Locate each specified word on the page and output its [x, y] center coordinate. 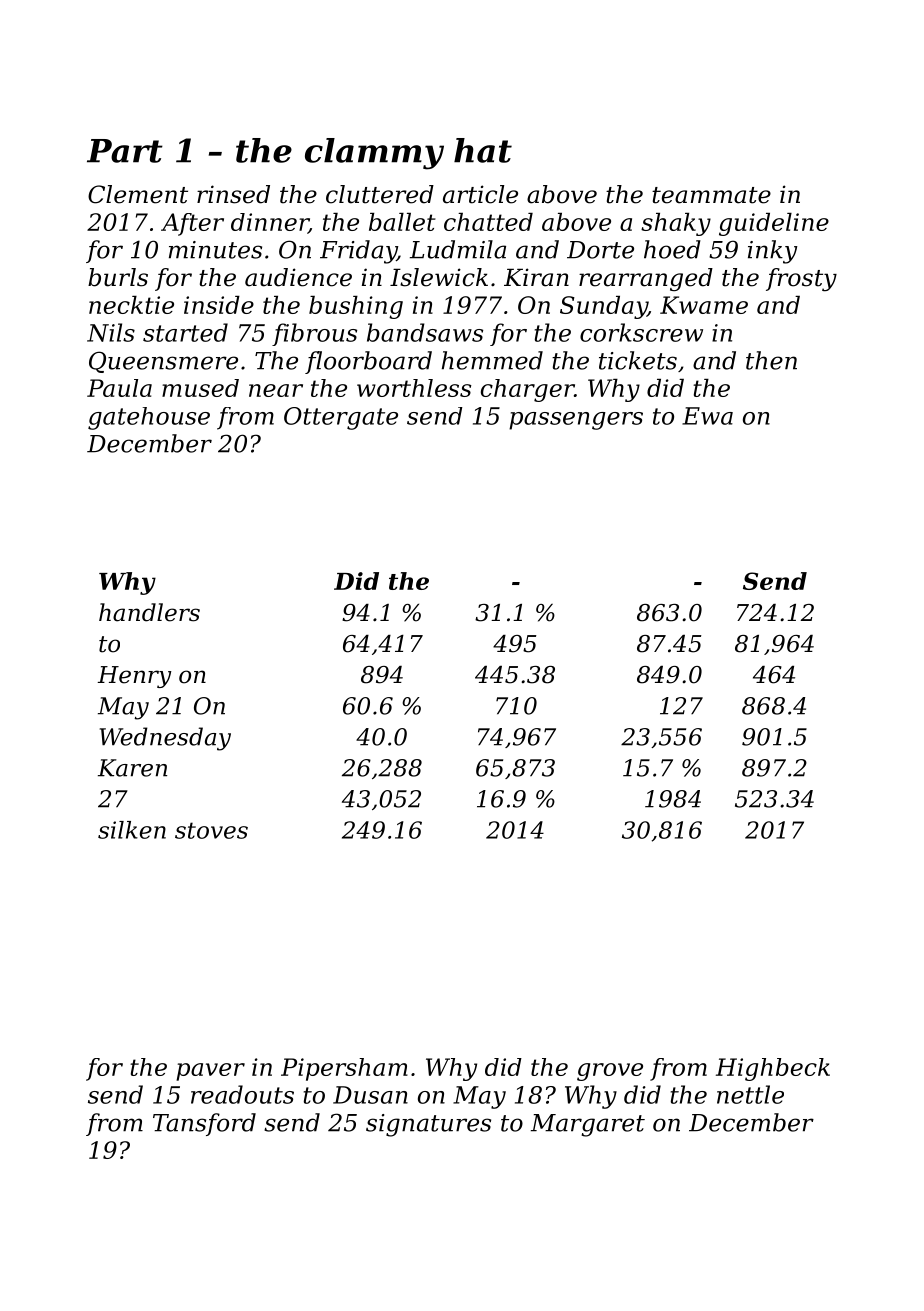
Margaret [588, 1125]
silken [132, 830]
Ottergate [341, 418]
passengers [576, 421]
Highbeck [773, 1069]
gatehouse [149, 418]
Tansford [204, 1124]
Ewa [707, 416]
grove [610, 1072]
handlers [149, 612]
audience [298, 277]
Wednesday [165, 739]
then [771, 360]
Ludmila [458, 249]
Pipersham [344, 1069]
